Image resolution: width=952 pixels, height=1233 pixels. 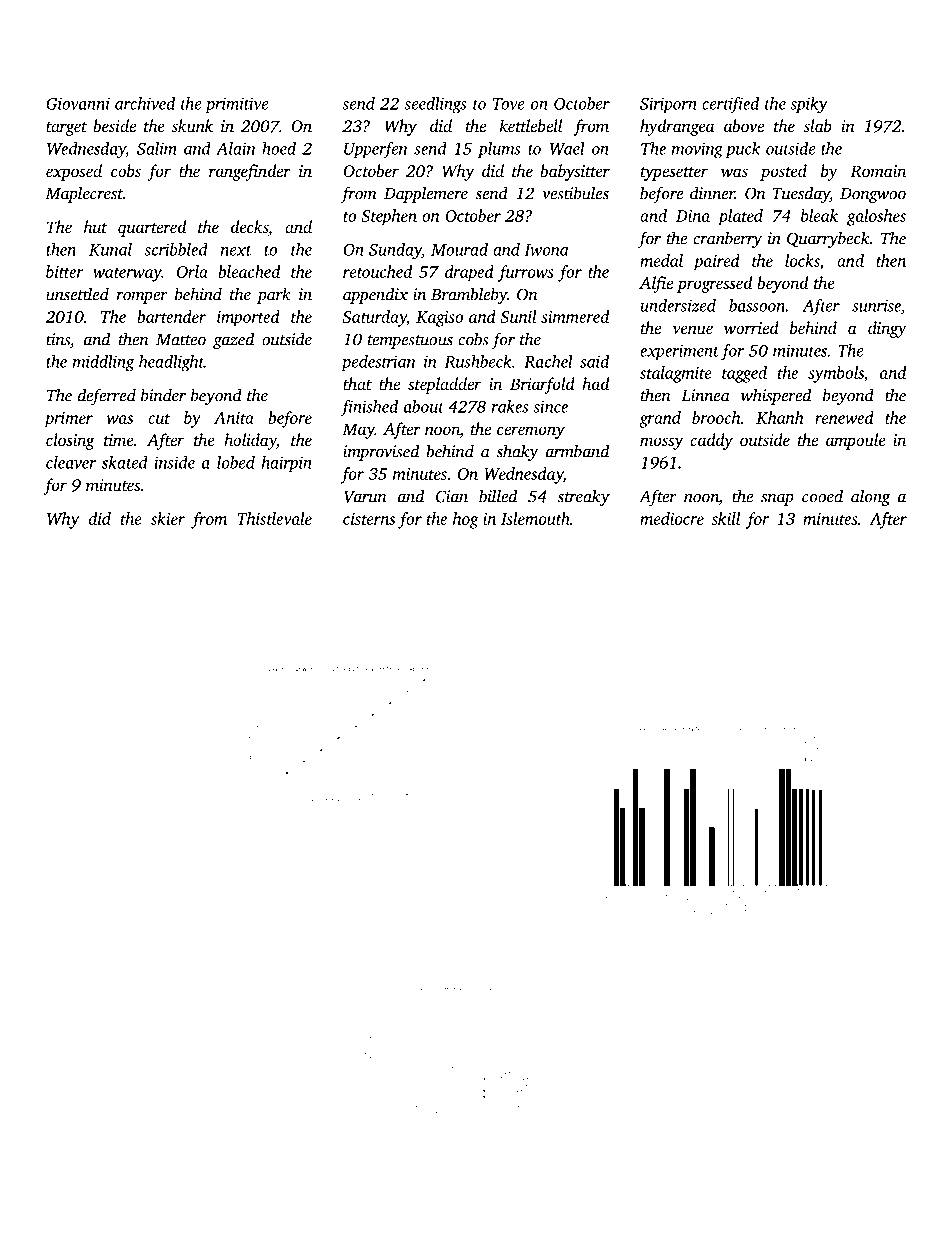 What do you see at coordinates (887, 329) in the screenshot?
I see `dingy` at bounding box center [887, 329].
